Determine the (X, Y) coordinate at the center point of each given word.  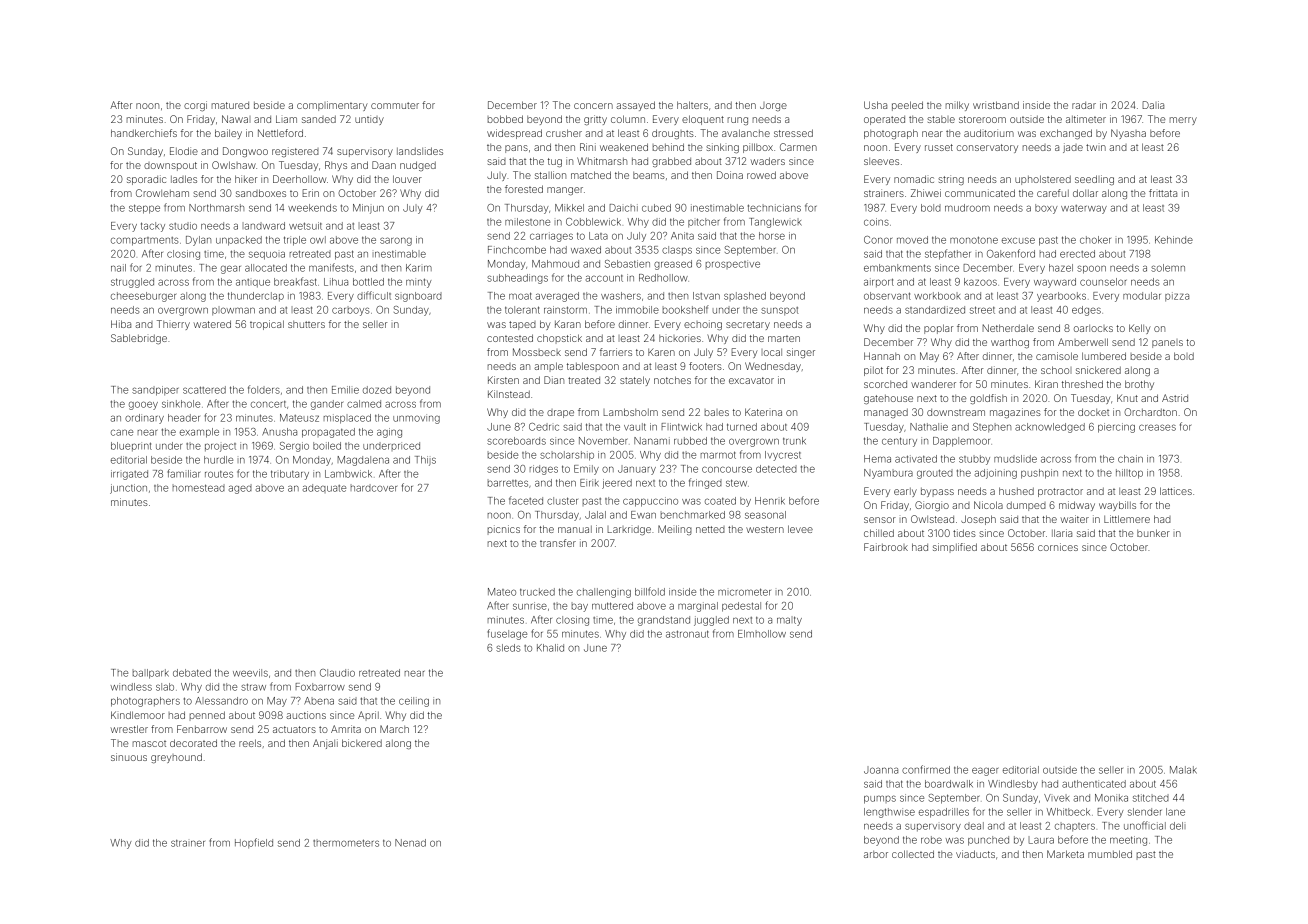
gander (327, 405)
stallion (550, 175)
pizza (1177, 296)
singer (801, 353)
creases (1157, 427)
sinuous (129, 757)
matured (230, 105)
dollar (1085, 193)
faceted (526, 500)
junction (128, 489)
